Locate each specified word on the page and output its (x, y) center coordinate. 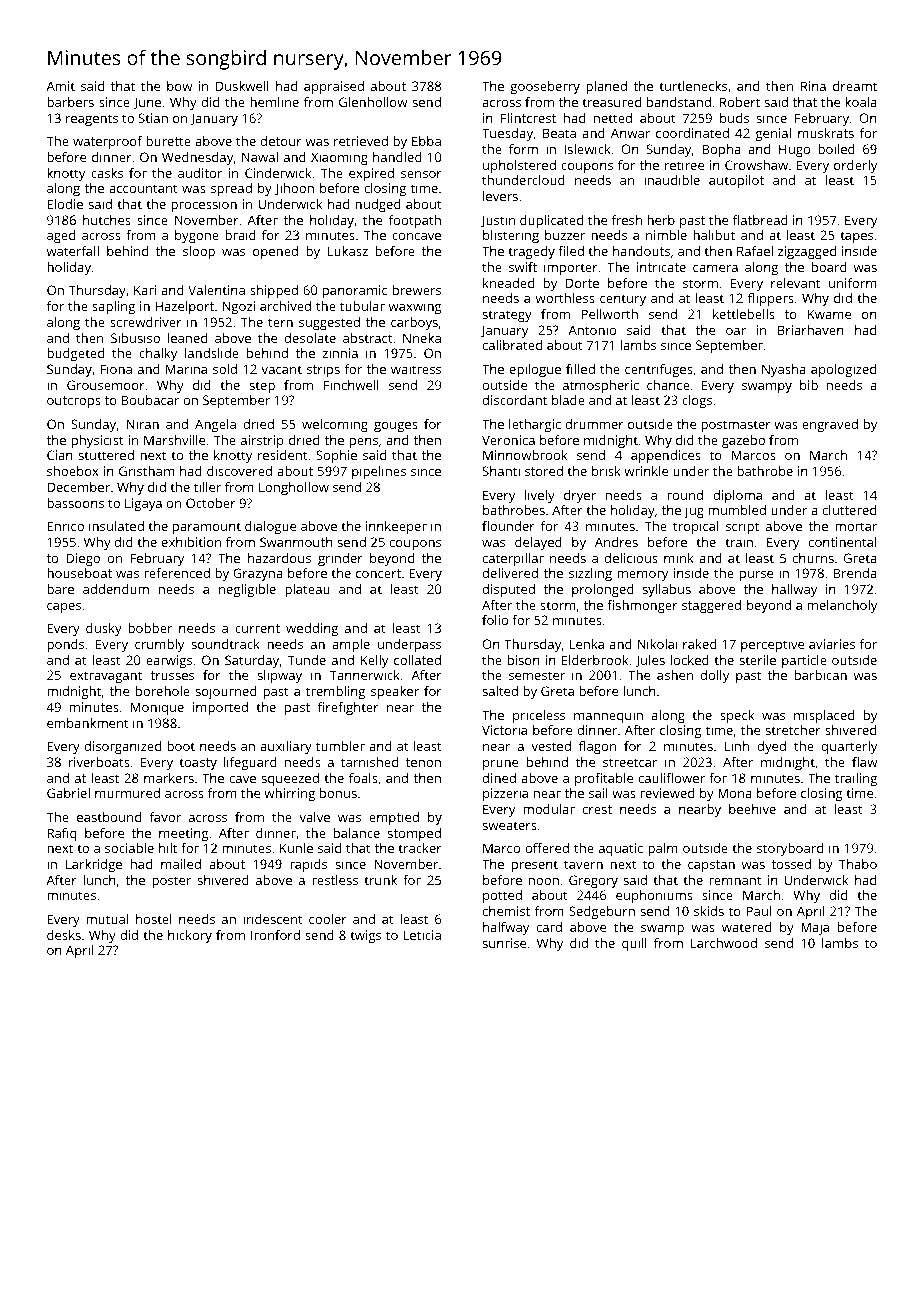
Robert (740, 102)
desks (64, 935)
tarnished (369, 762)
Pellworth (610, 314)
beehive (752, 809)
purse (756, 576)
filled (580, 369)
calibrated (512, 345)
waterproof (107, 142)
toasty (198, 764)
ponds (65, 645)
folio (495, 620)
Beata (559, 133)
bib (809, 385)
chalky (158, 354)
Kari (145, 290)
